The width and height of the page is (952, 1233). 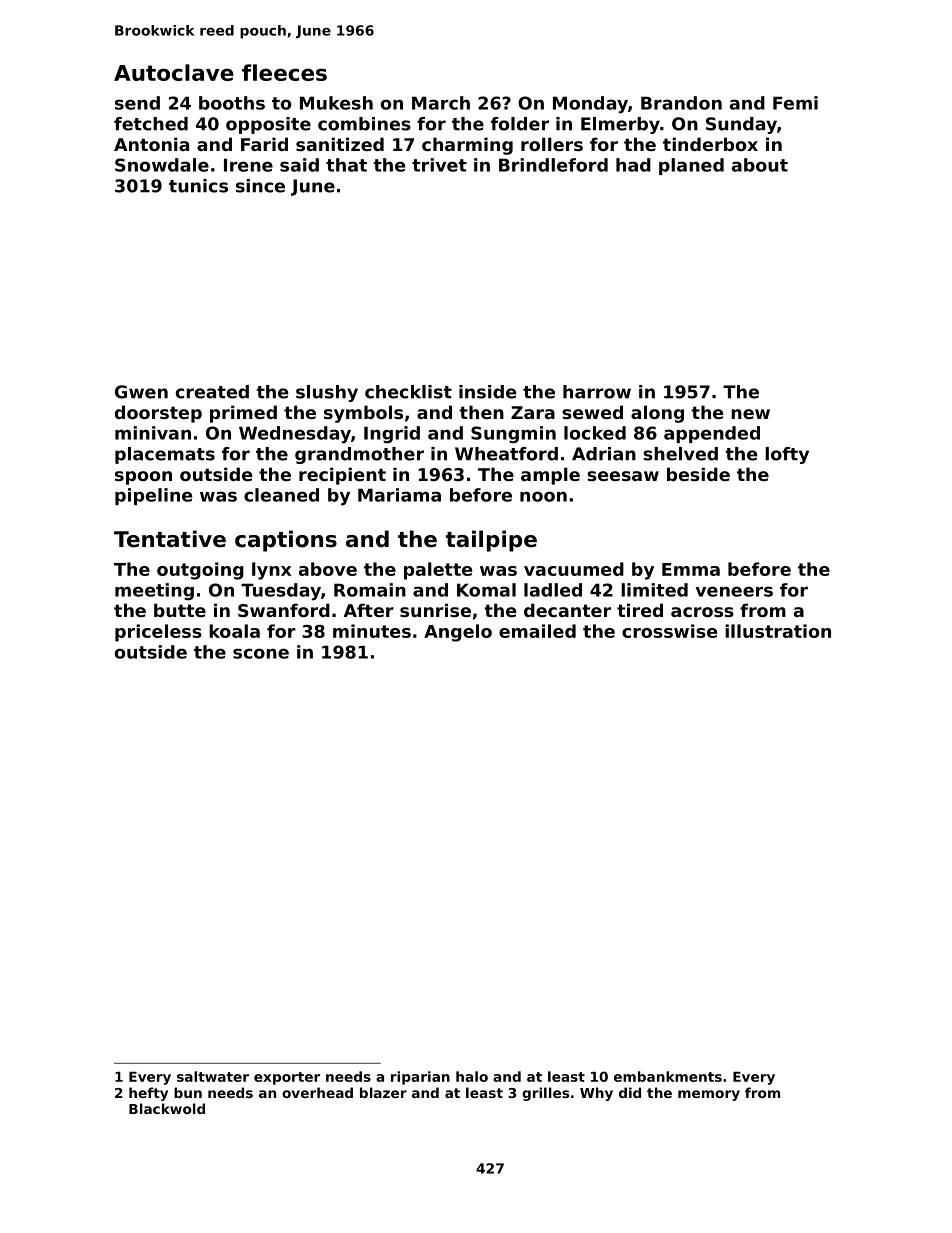 What do you see at coordinates (597, 392) in the page?
I see `harrow` at bounding box center [597, 392].
